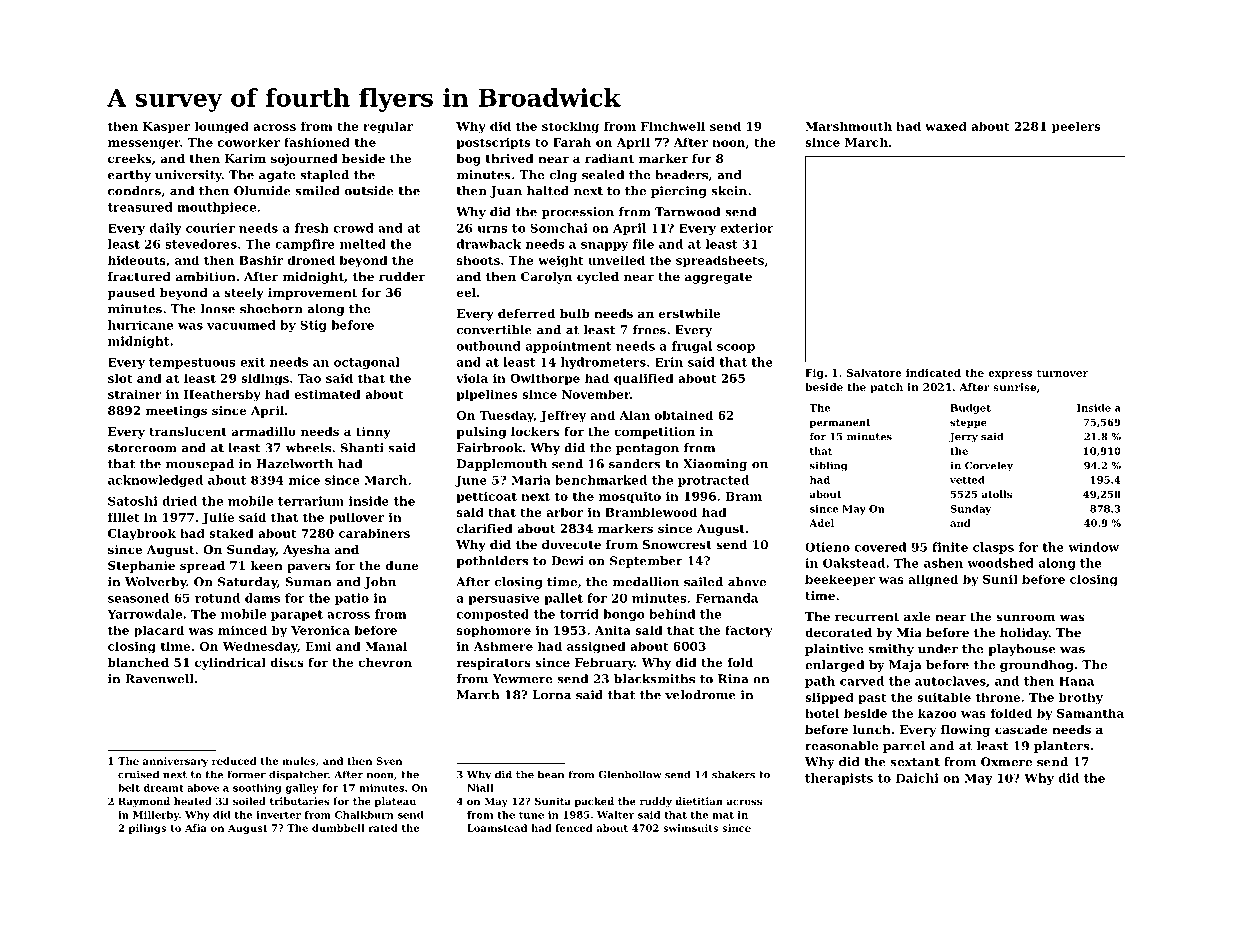  I want to click on benchmarked, so click(601, 480).
